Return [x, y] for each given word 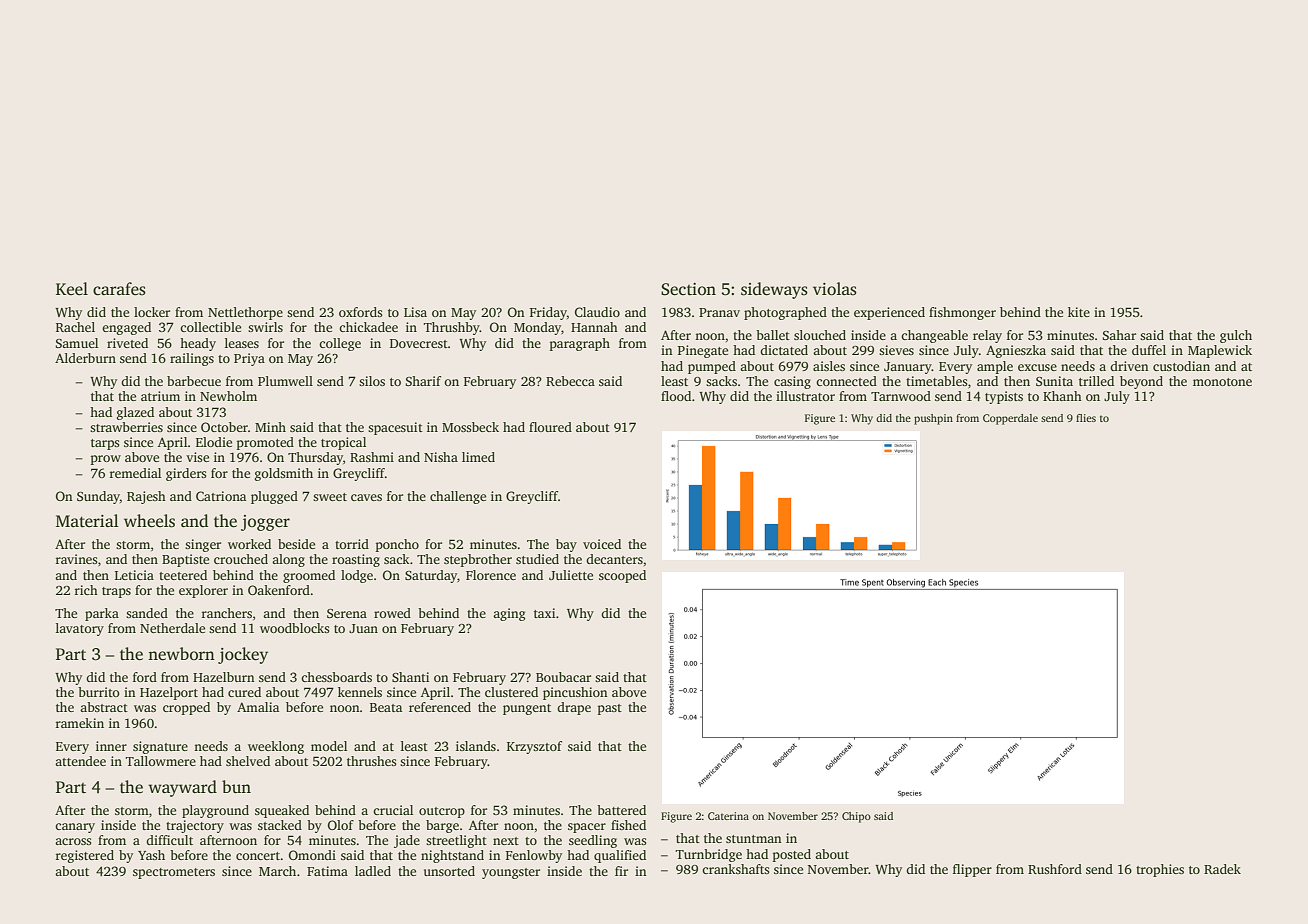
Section [688, 289]
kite [1079, 312]
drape [574, 708]
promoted [265, 443]
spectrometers [174, 873]
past [610, 709]
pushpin [933, 419]
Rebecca [570, 381]
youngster [511, 873]
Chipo [856, 817]
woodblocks [295, 628]
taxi [544, 613]
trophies [1160, 870]
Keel [72, 289]
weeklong [276, 747]
